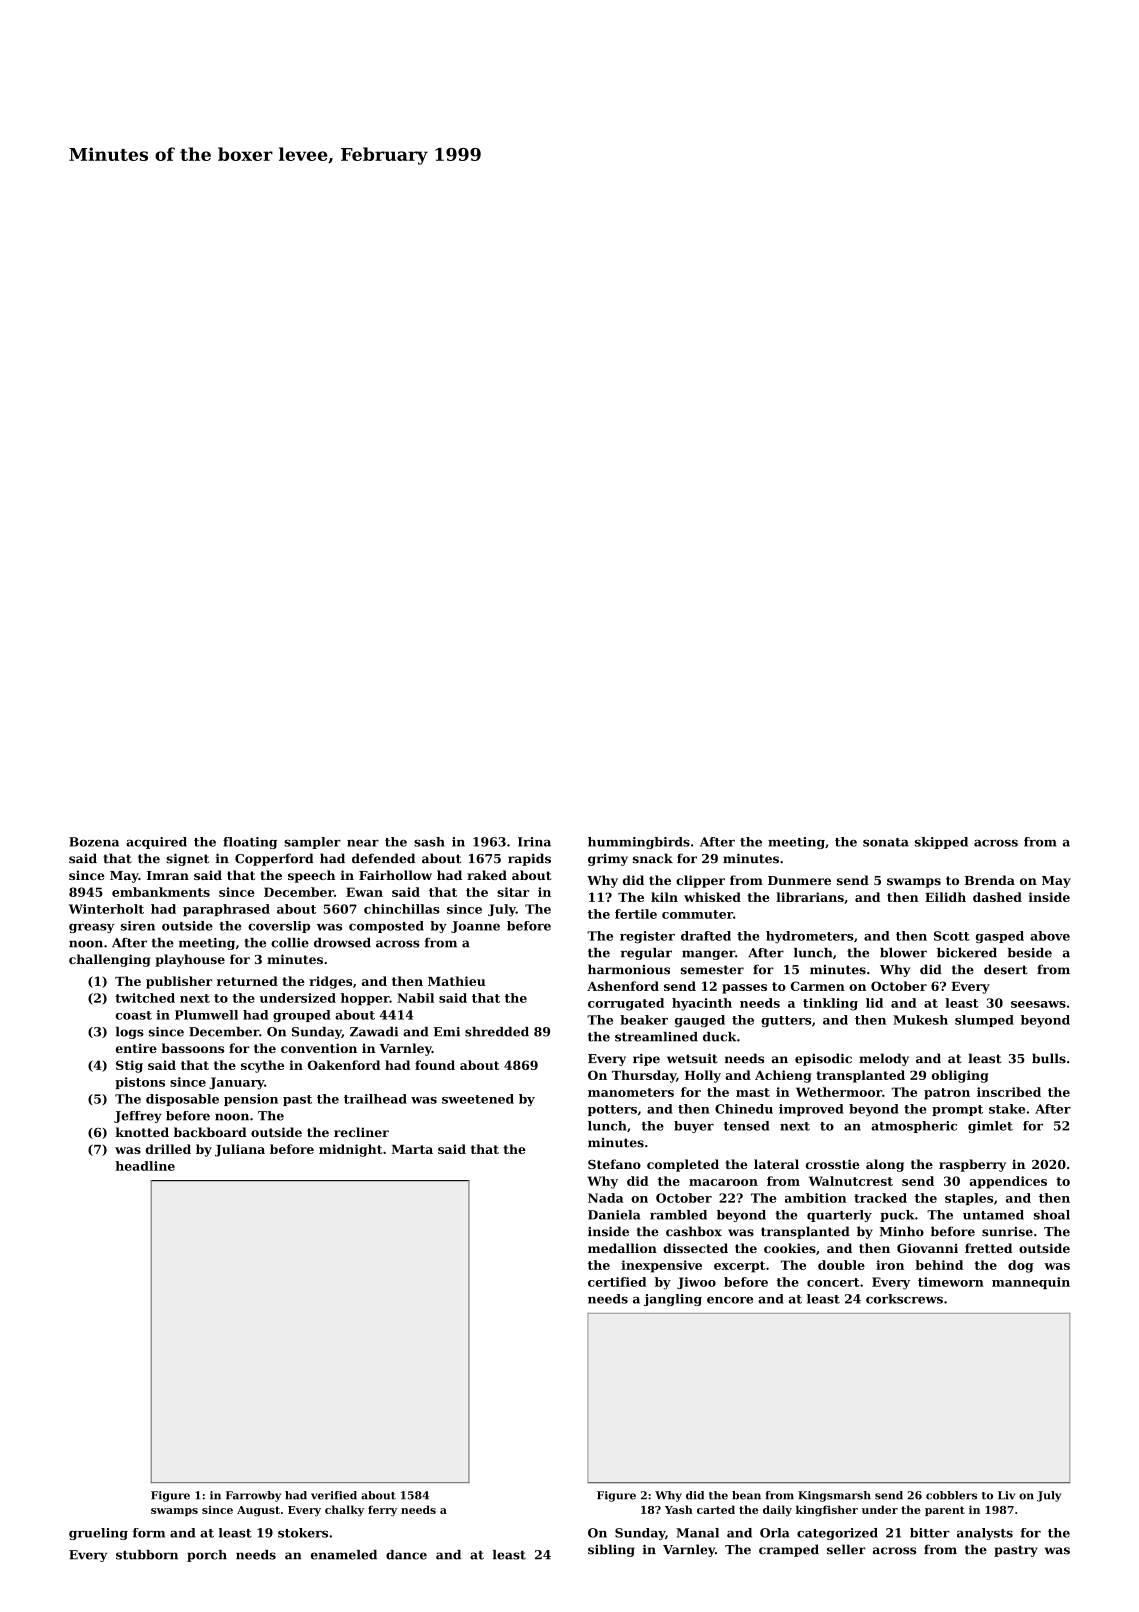 The height and width of the screenshot is (1612, 1139). Describe the element at coordinates (250, 843) in the screenshot. I see `floating` at that location.
